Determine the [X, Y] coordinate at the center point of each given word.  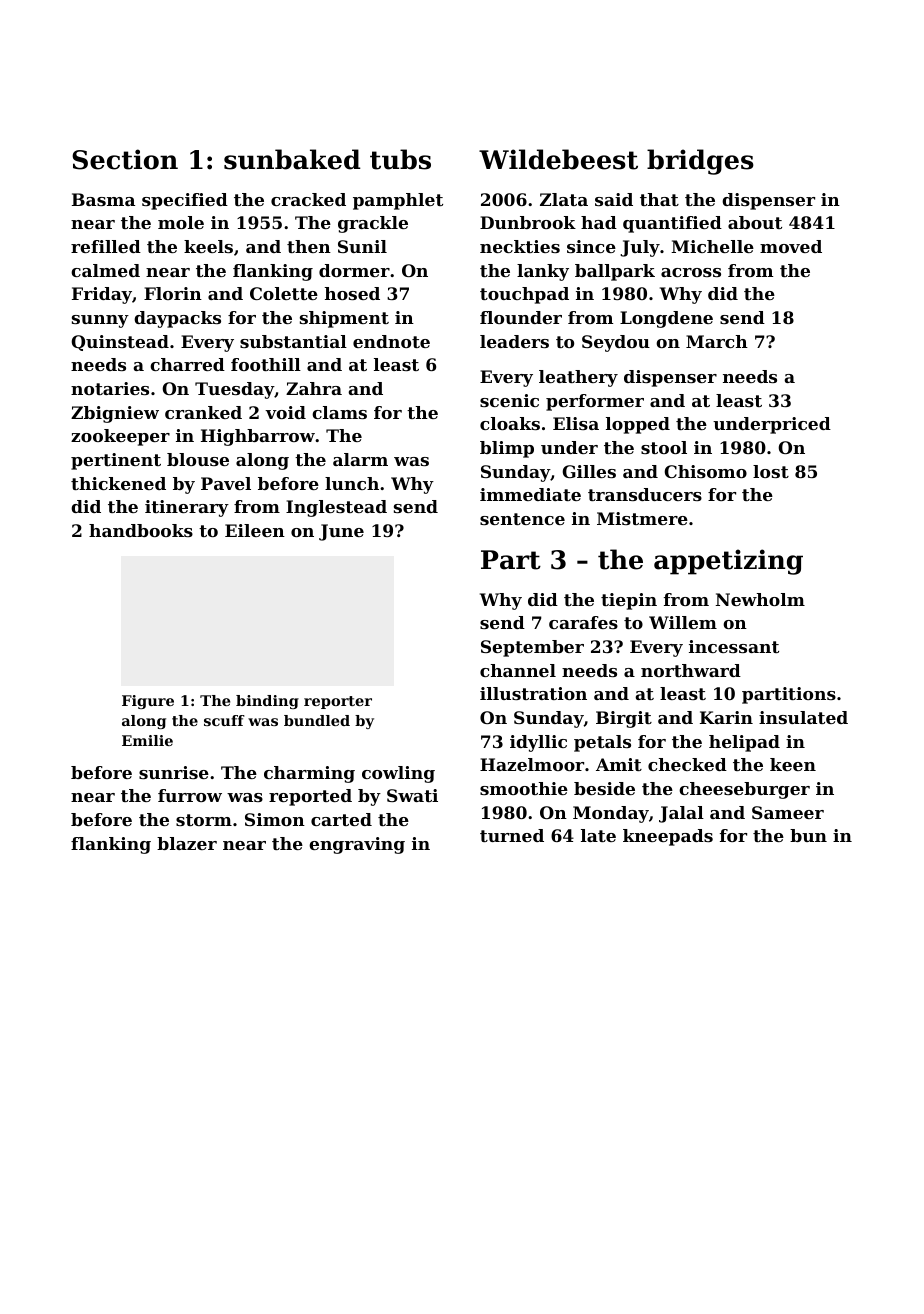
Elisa [576, 423]
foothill [266, 364]
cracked [308, 199]
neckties [520, 246]
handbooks [141, 530]
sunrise [174, 772]
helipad [744, 743]
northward [691, 670]
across [691, 272]
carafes [583, 622]
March [717, 341]
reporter [338, 702]
